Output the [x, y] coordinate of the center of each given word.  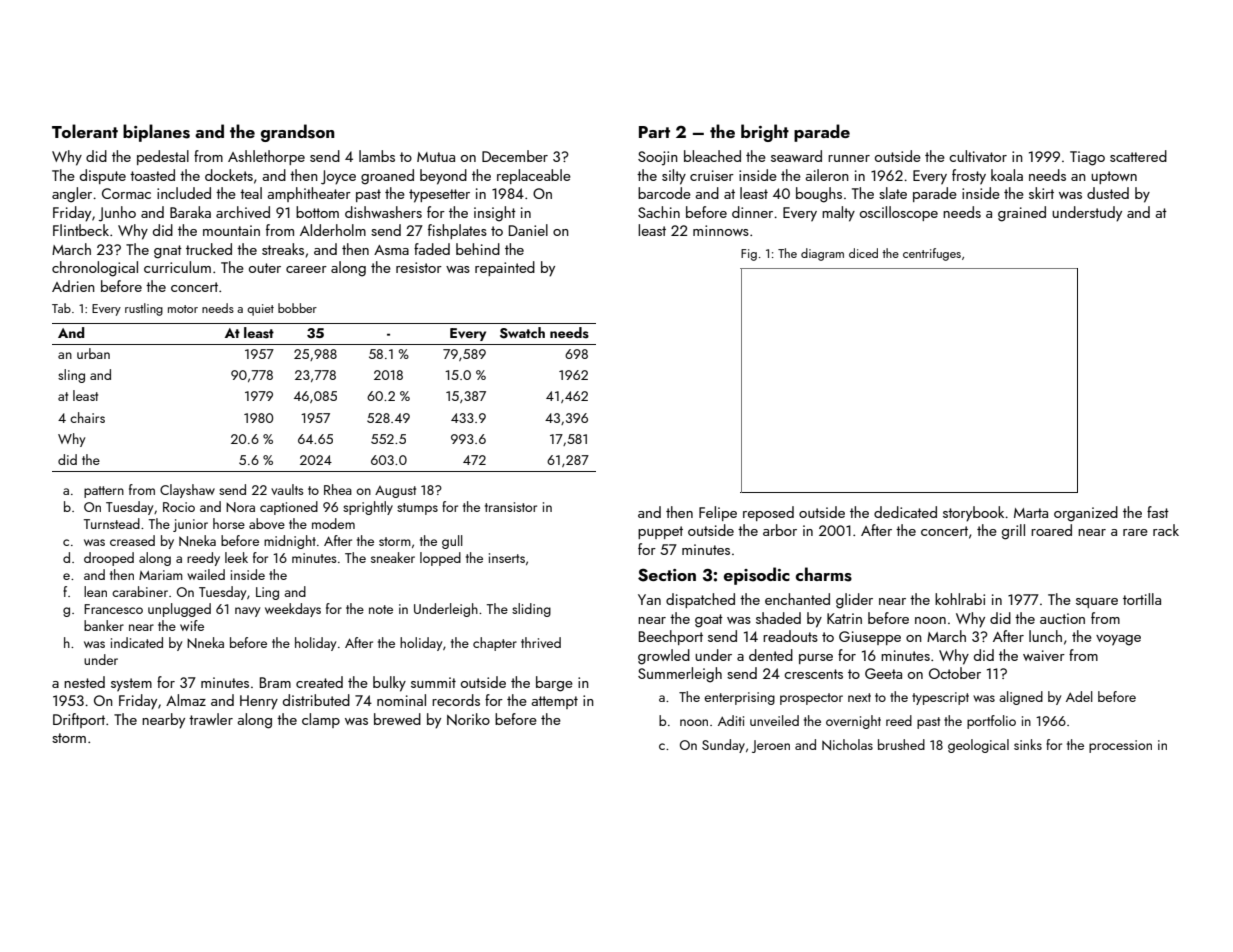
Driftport [79, 720]
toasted [152, 175]
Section [667, 575]
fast [1158, 512]
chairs [87, 417]
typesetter [439, 196]
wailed [206, 574]
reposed [768, 513]
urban [93, 353]
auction [1062, 618]
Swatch [522, 333]
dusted [1108, 193]
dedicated [905, 512]
